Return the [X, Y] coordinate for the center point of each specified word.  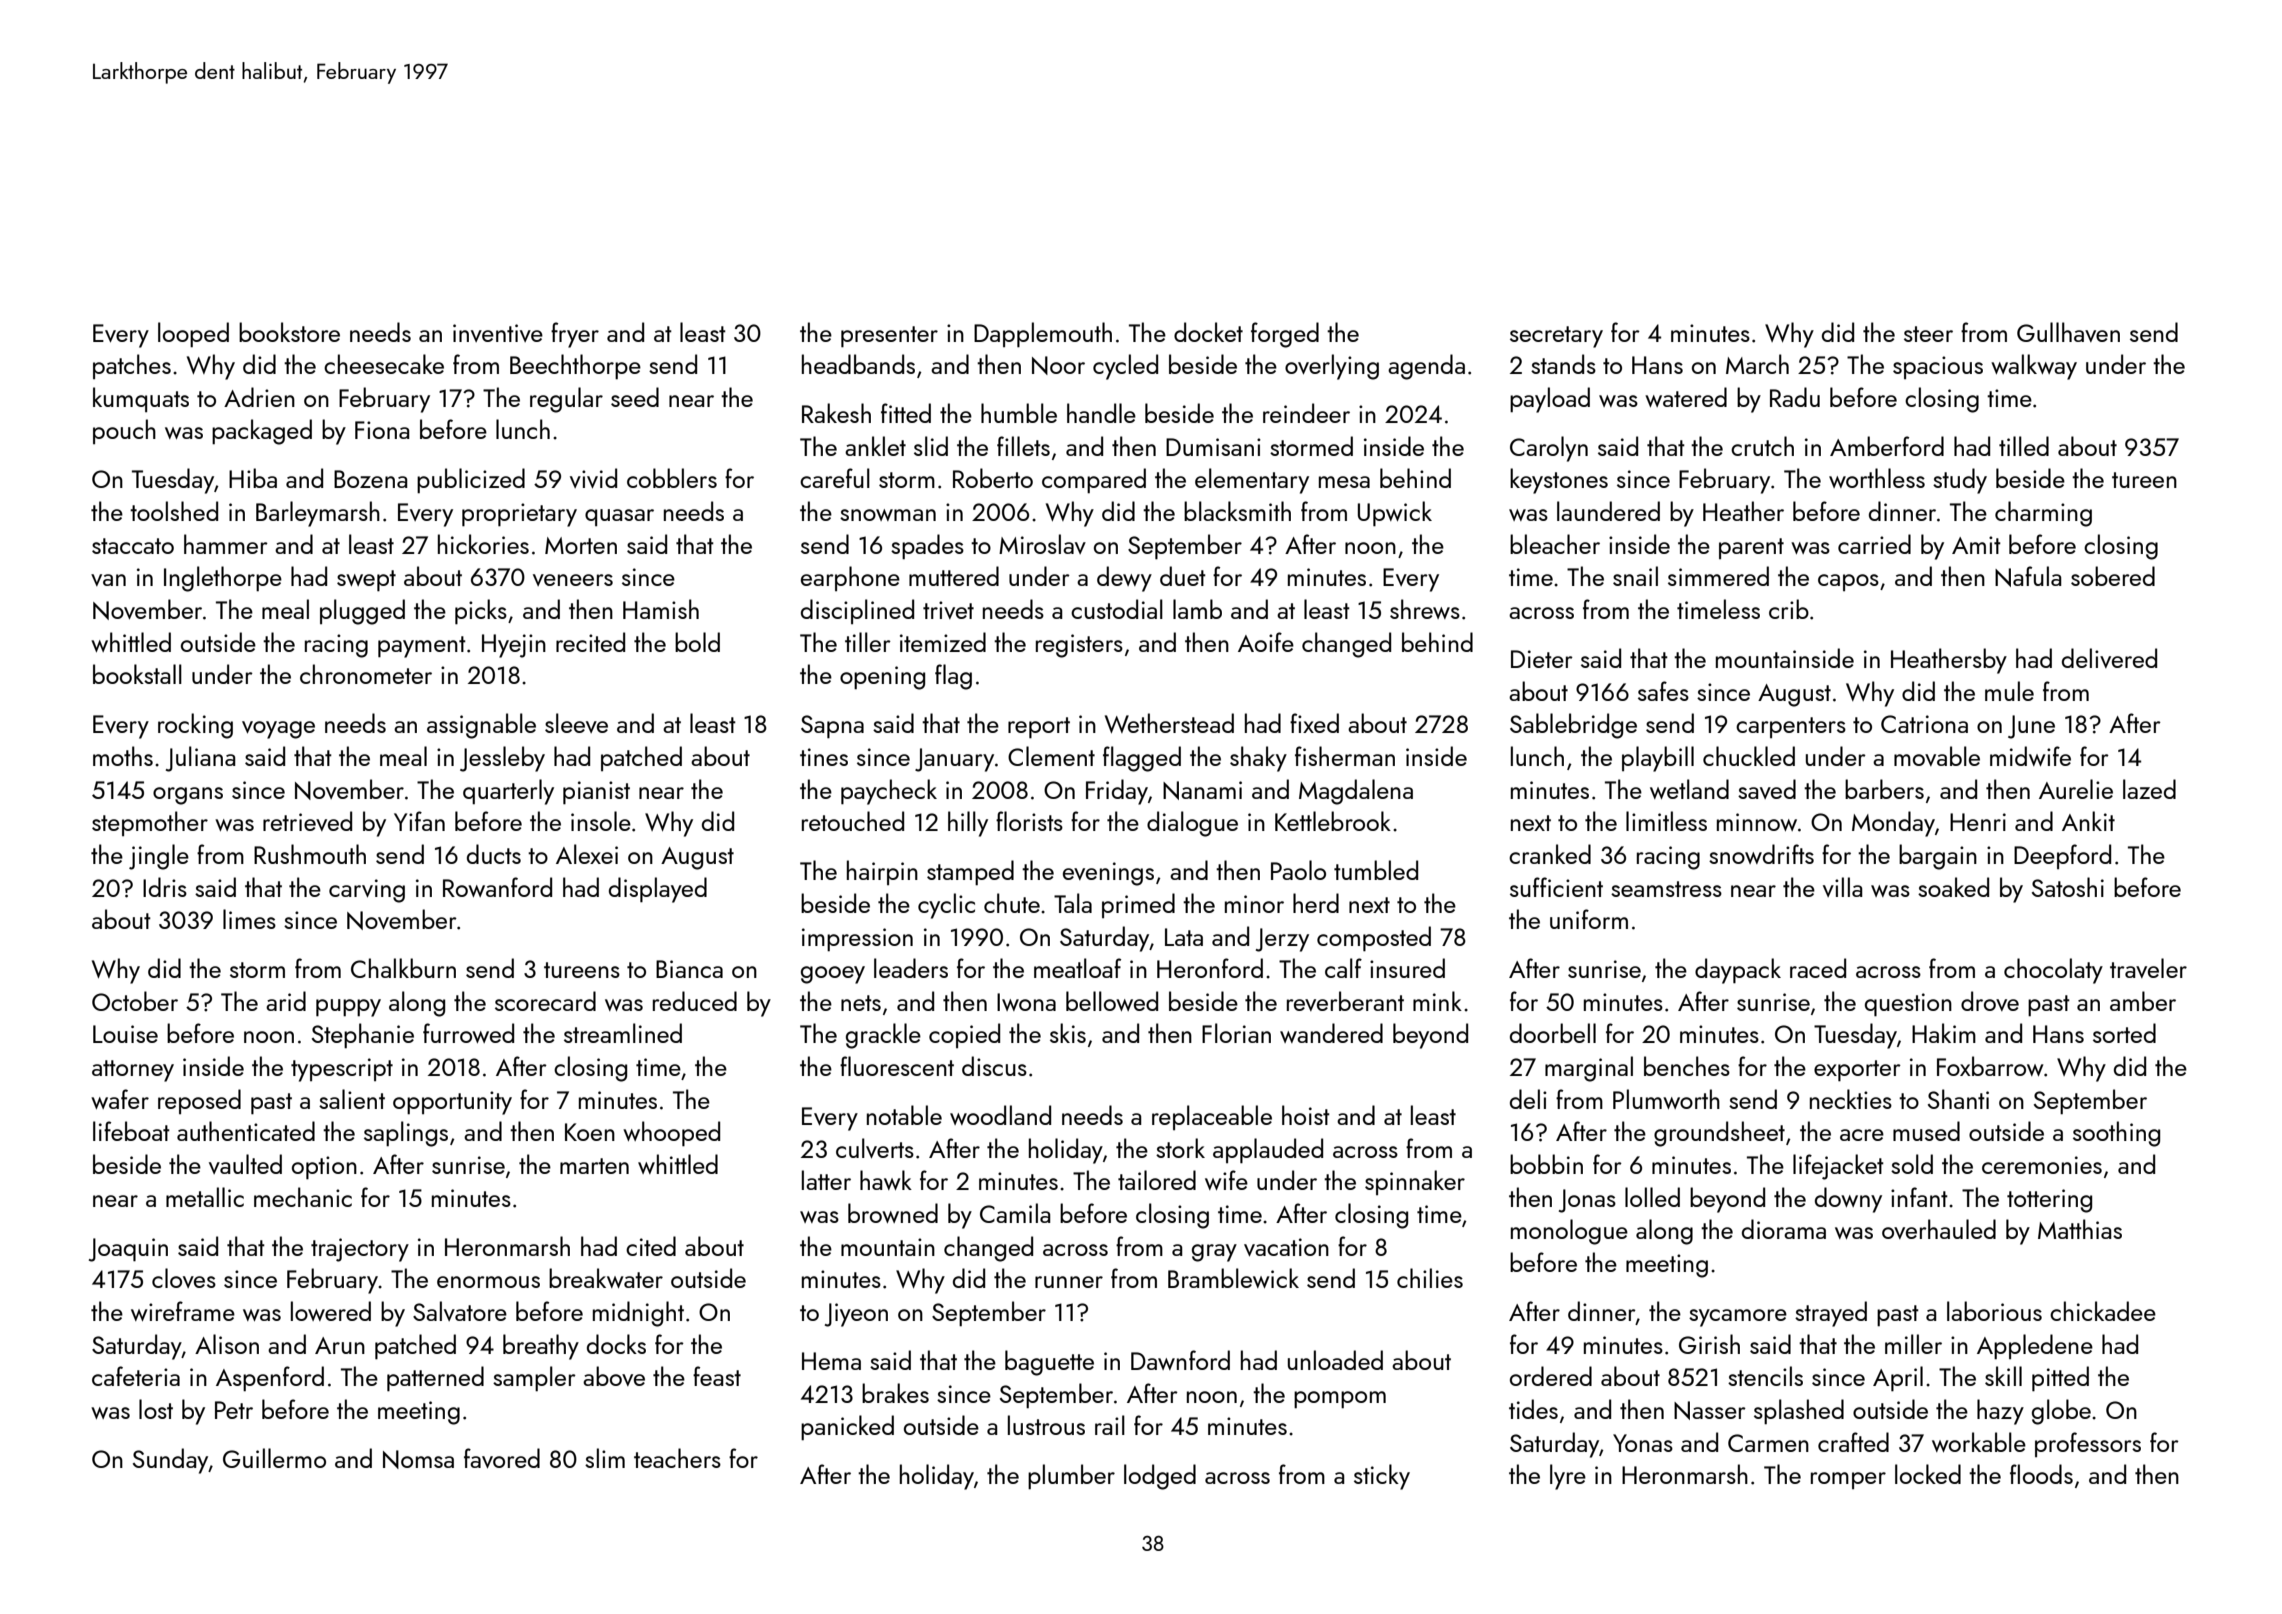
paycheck [889, 792]
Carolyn [1549, 449]
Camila [1015, 1213]
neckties [1851, 1099]
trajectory [360, 1250]
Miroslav [1042, 544]
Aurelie [2076, 789]
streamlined [623, 1033]
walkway [2034, 367]
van [108, 580]
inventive [498, 333]
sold [1912, 1164]
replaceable [1212, 1117]
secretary [1556, 337]
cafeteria [136, 1376]
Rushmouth [310, 854]
